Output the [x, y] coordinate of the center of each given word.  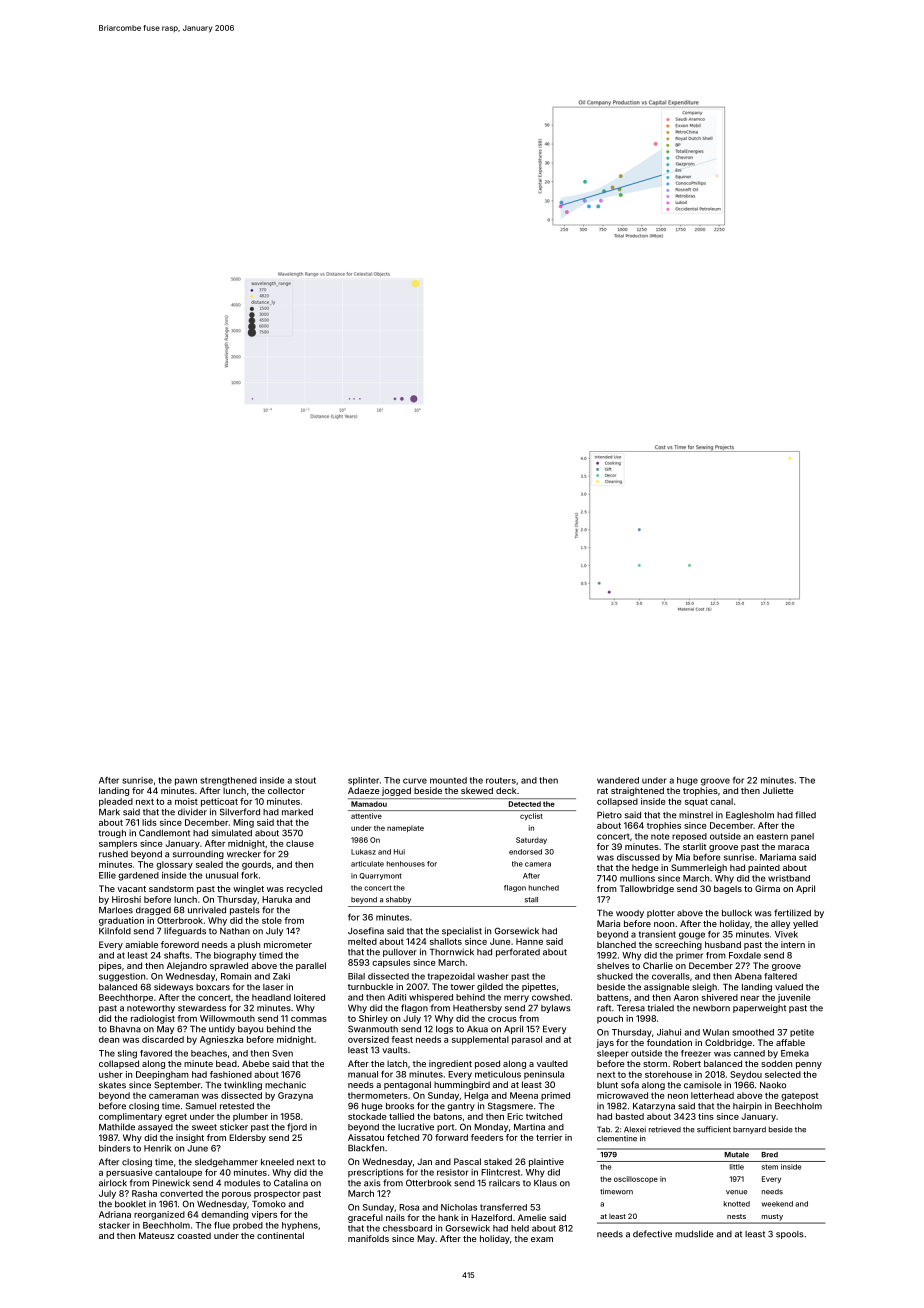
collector [286, 790]
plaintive [546, 1162]
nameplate [405, 828]
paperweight [759, 1008]
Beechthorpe [126, 998]
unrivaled [207, 910]
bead [226, 1063]
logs [444, 1030]
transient [657, 934]
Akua [477, 1029]
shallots [446, 941]
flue [222, 1225]
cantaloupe [178, 1173]
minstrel [696, 815]
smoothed [753, 1032]
